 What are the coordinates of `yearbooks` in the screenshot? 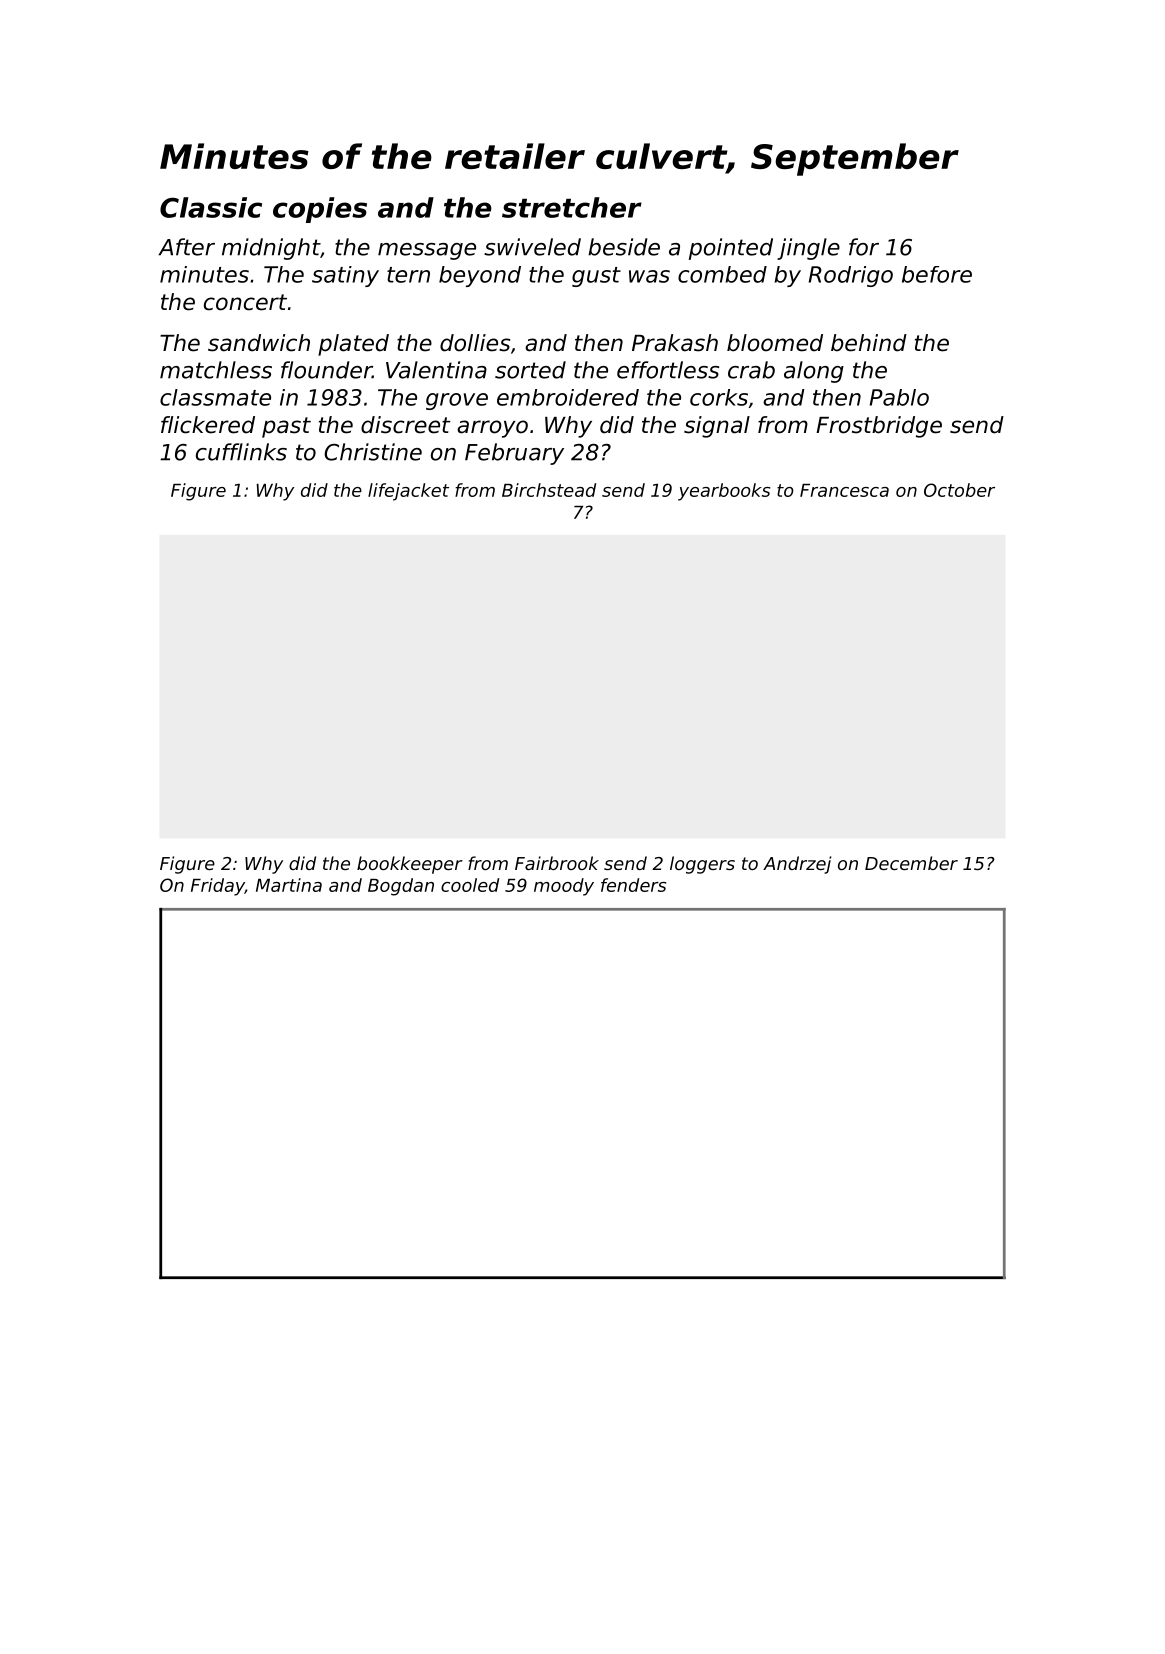 It's located at (724, 492).
